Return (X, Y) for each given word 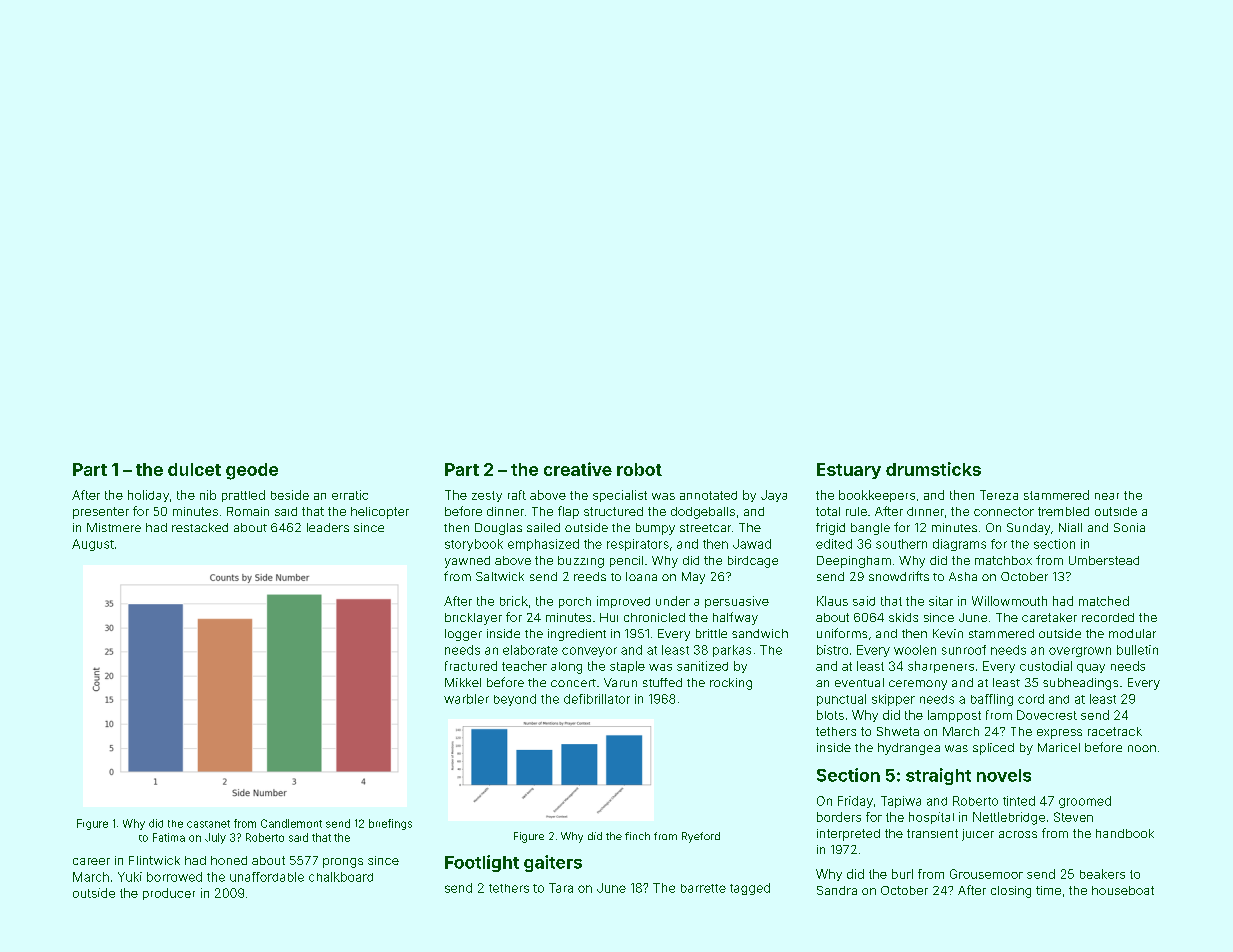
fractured (471, 666)
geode (252, 471)
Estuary (849, 471)
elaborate (530, 650)
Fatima (169, 837)
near (1107, 496)
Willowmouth (1009, 601)
